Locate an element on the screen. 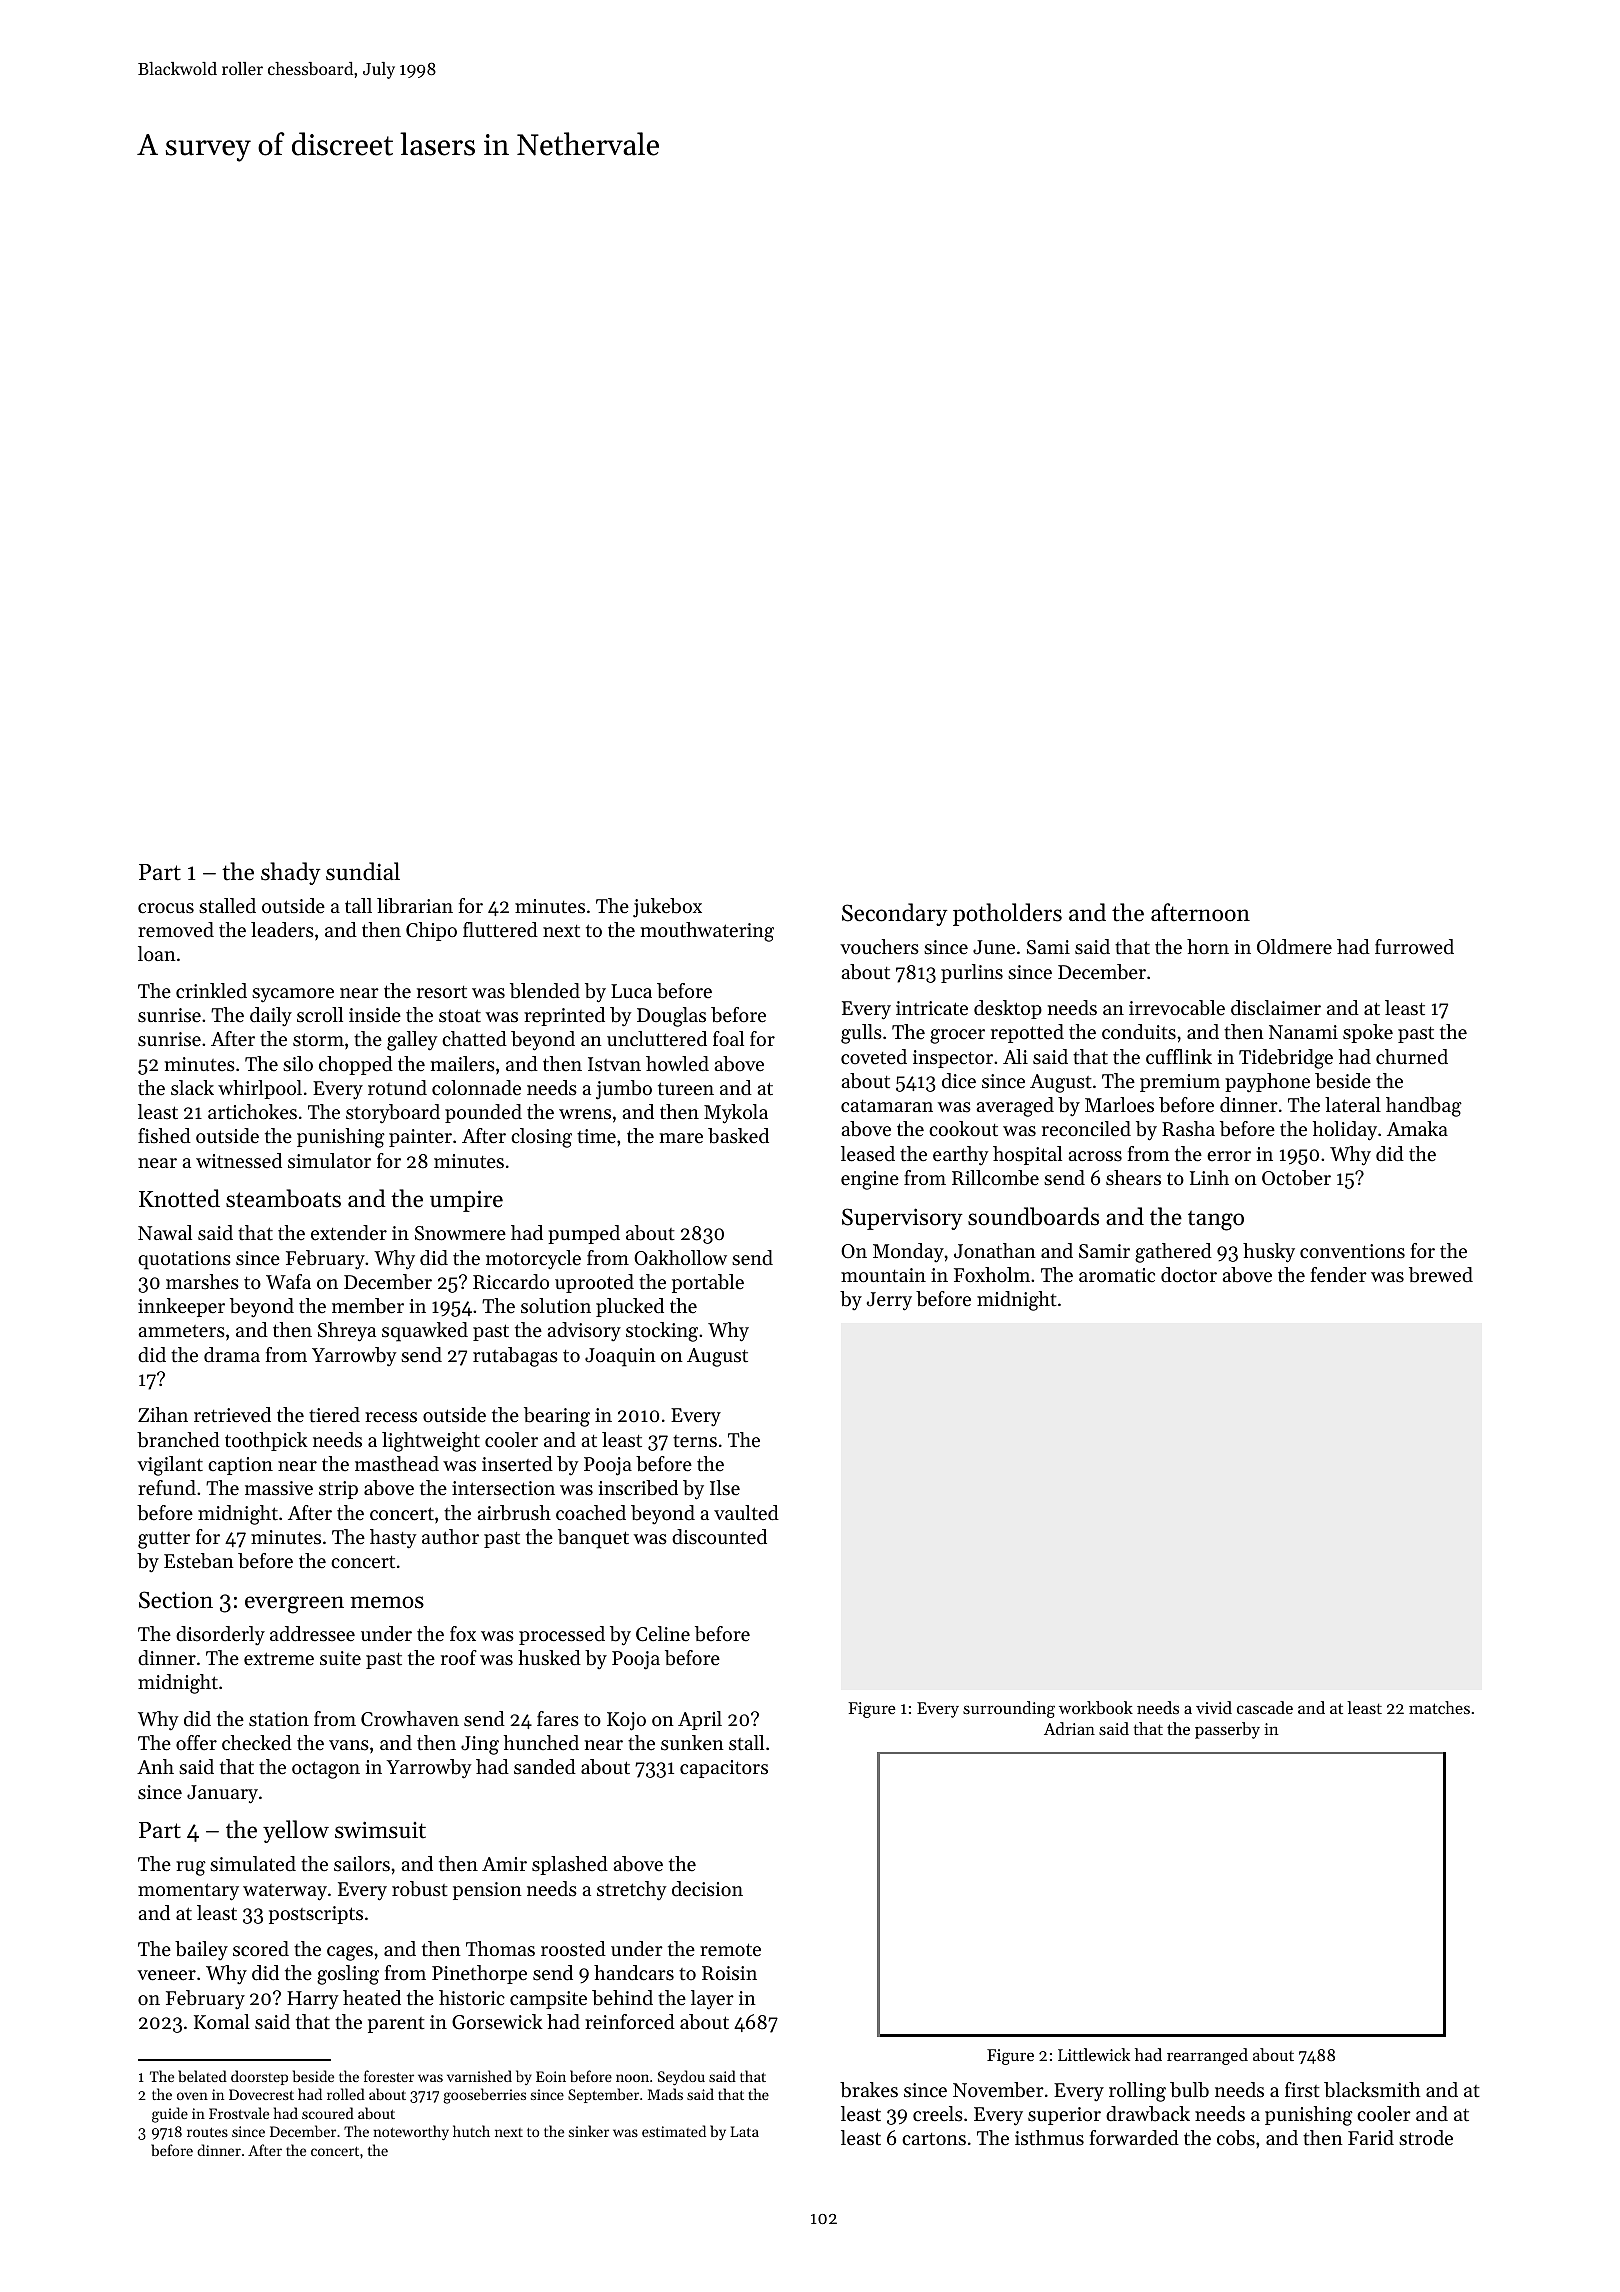 The width and height of the screenshot is (1620, 2292). hutch is located at coordinates (471, 2131).
